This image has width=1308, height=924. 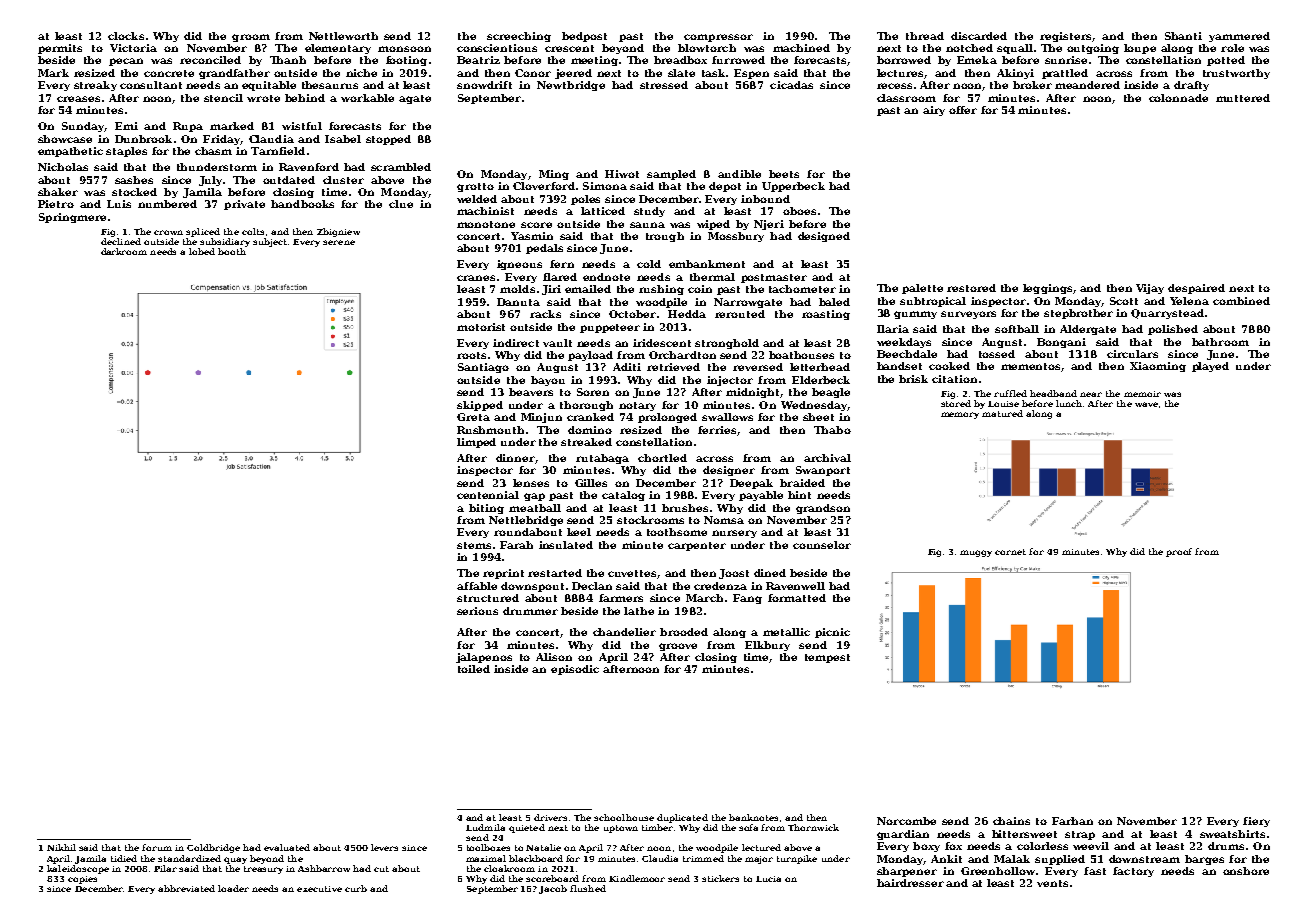 What do you see at coordinates (126, 36) in the image?
I see `clocks` at bounding box center [126, 36].
